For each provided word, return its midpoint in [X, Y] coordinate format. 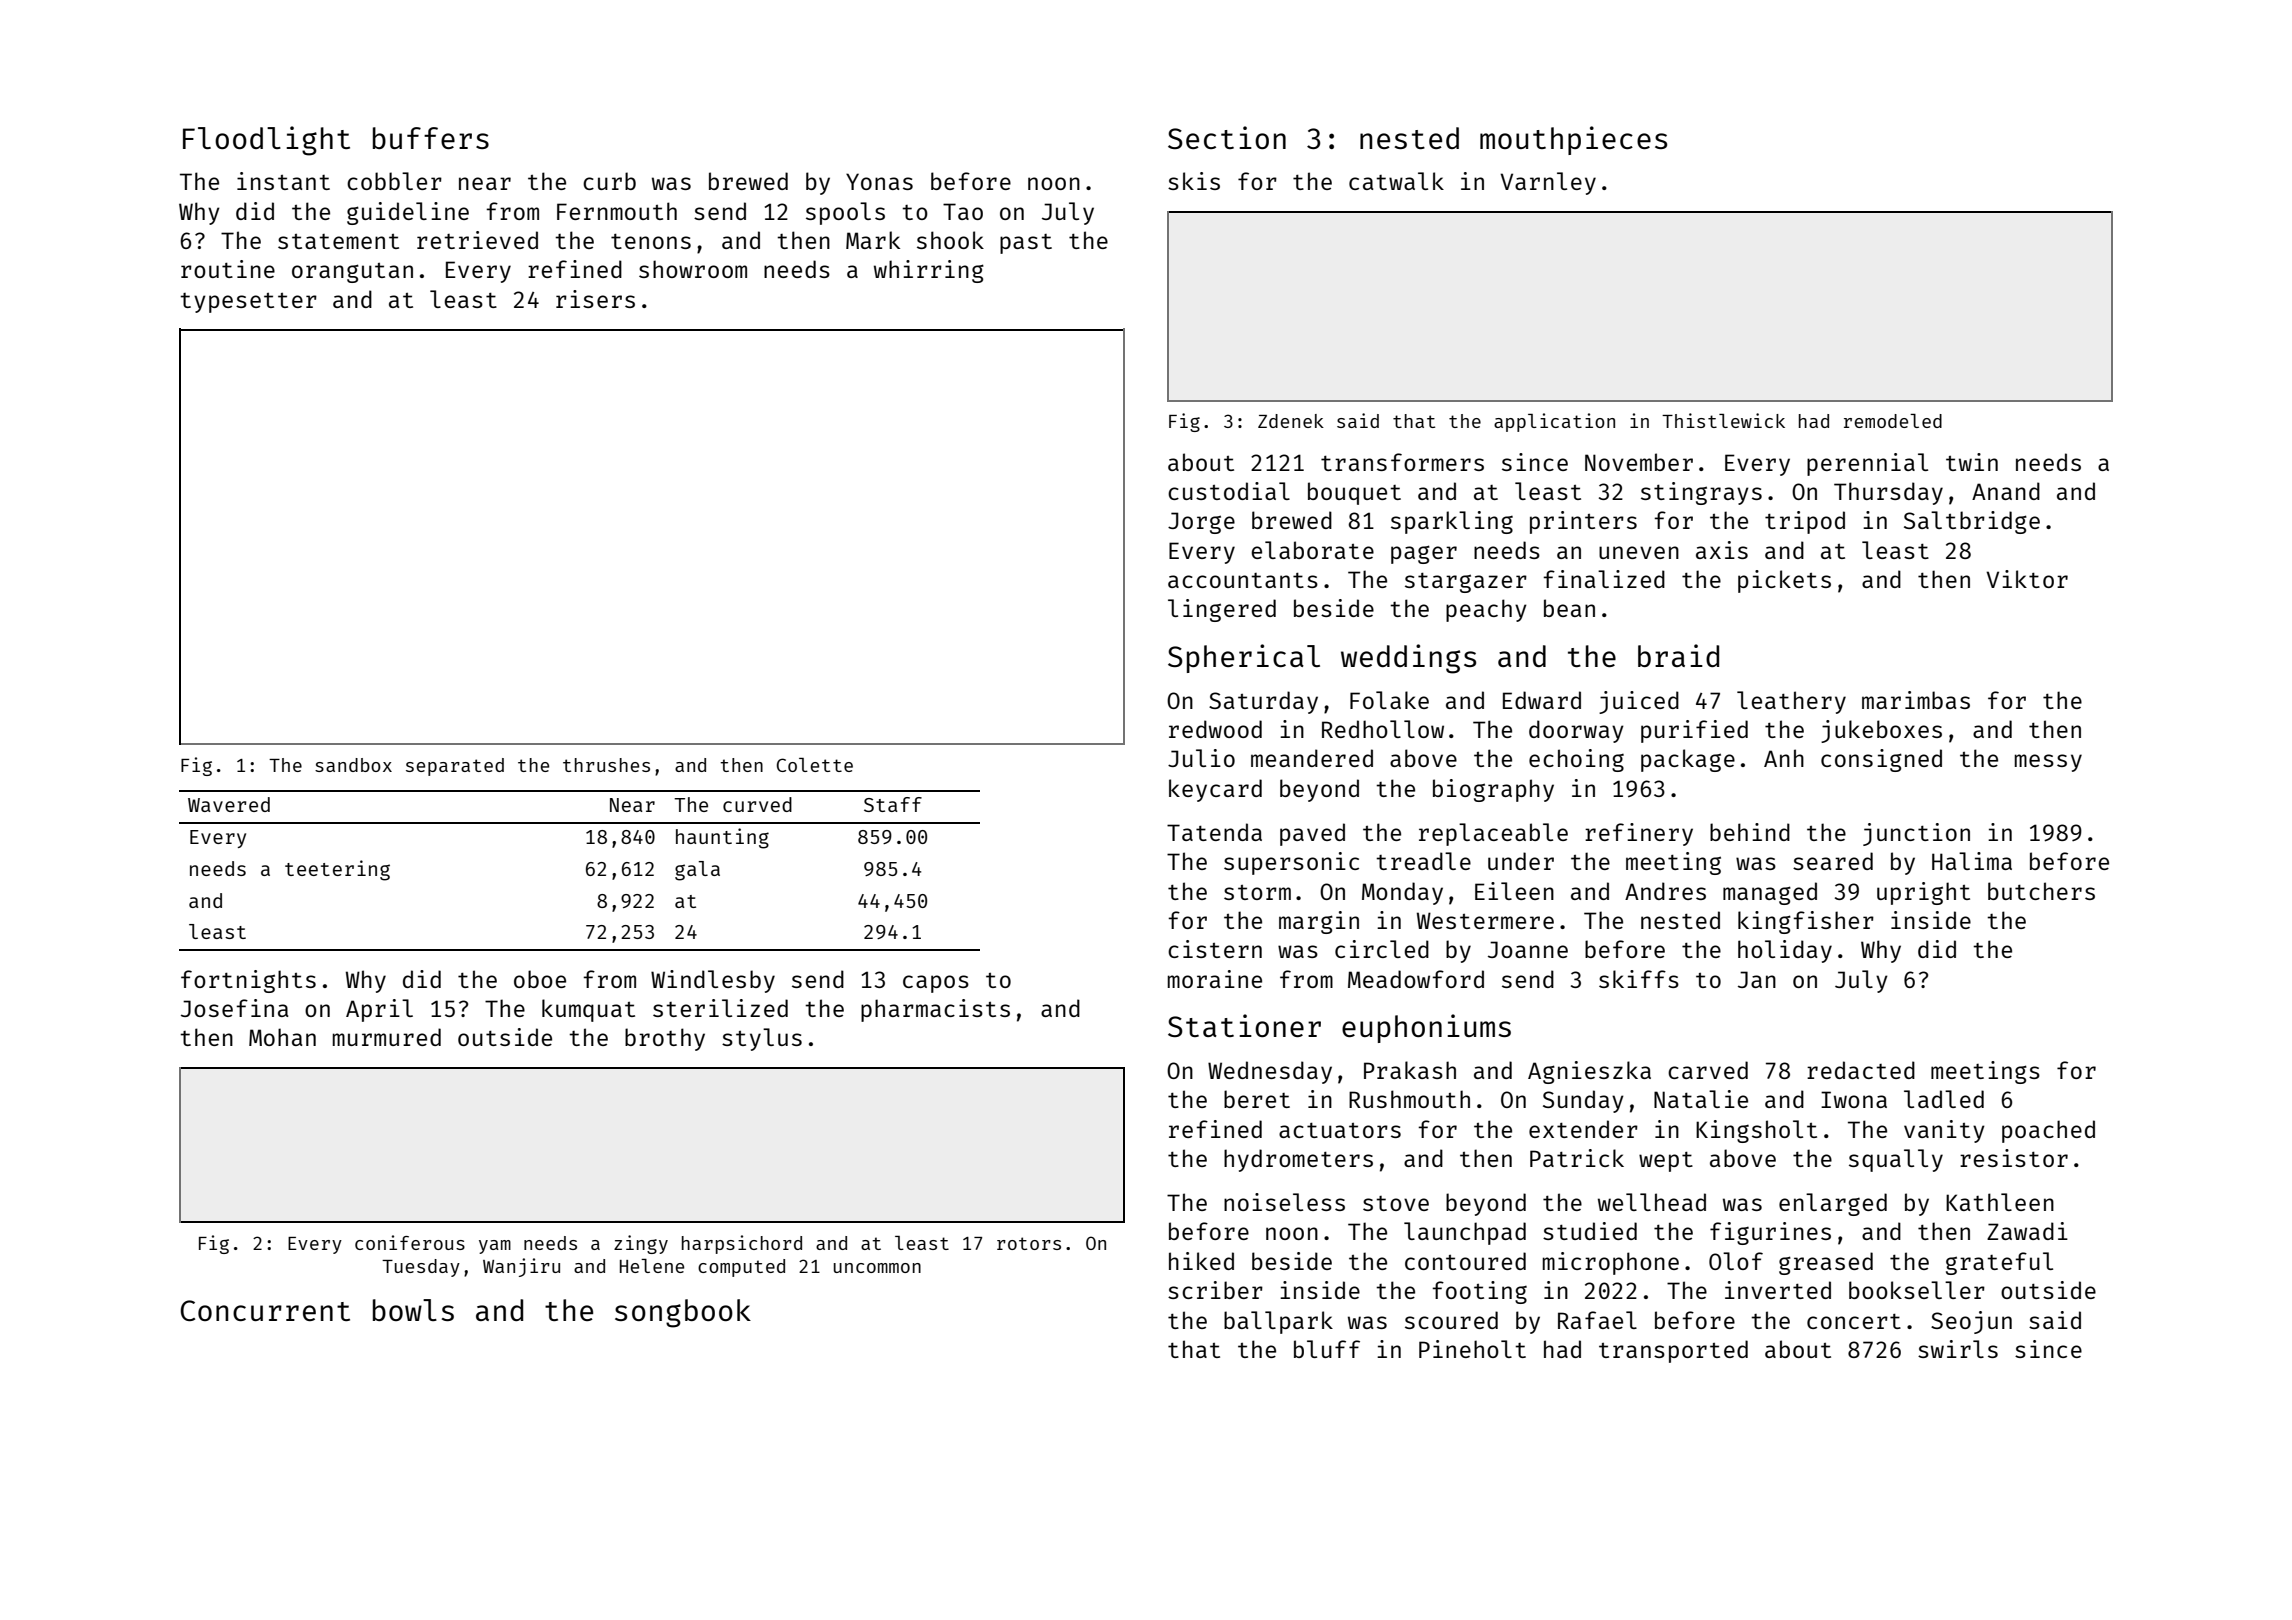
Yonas [879, 181]
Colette [815, 765]
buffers [431, 138]
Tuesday [421, 1268]
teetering [337, 870]
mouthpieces [1573, 140]
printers [1583, 522]
